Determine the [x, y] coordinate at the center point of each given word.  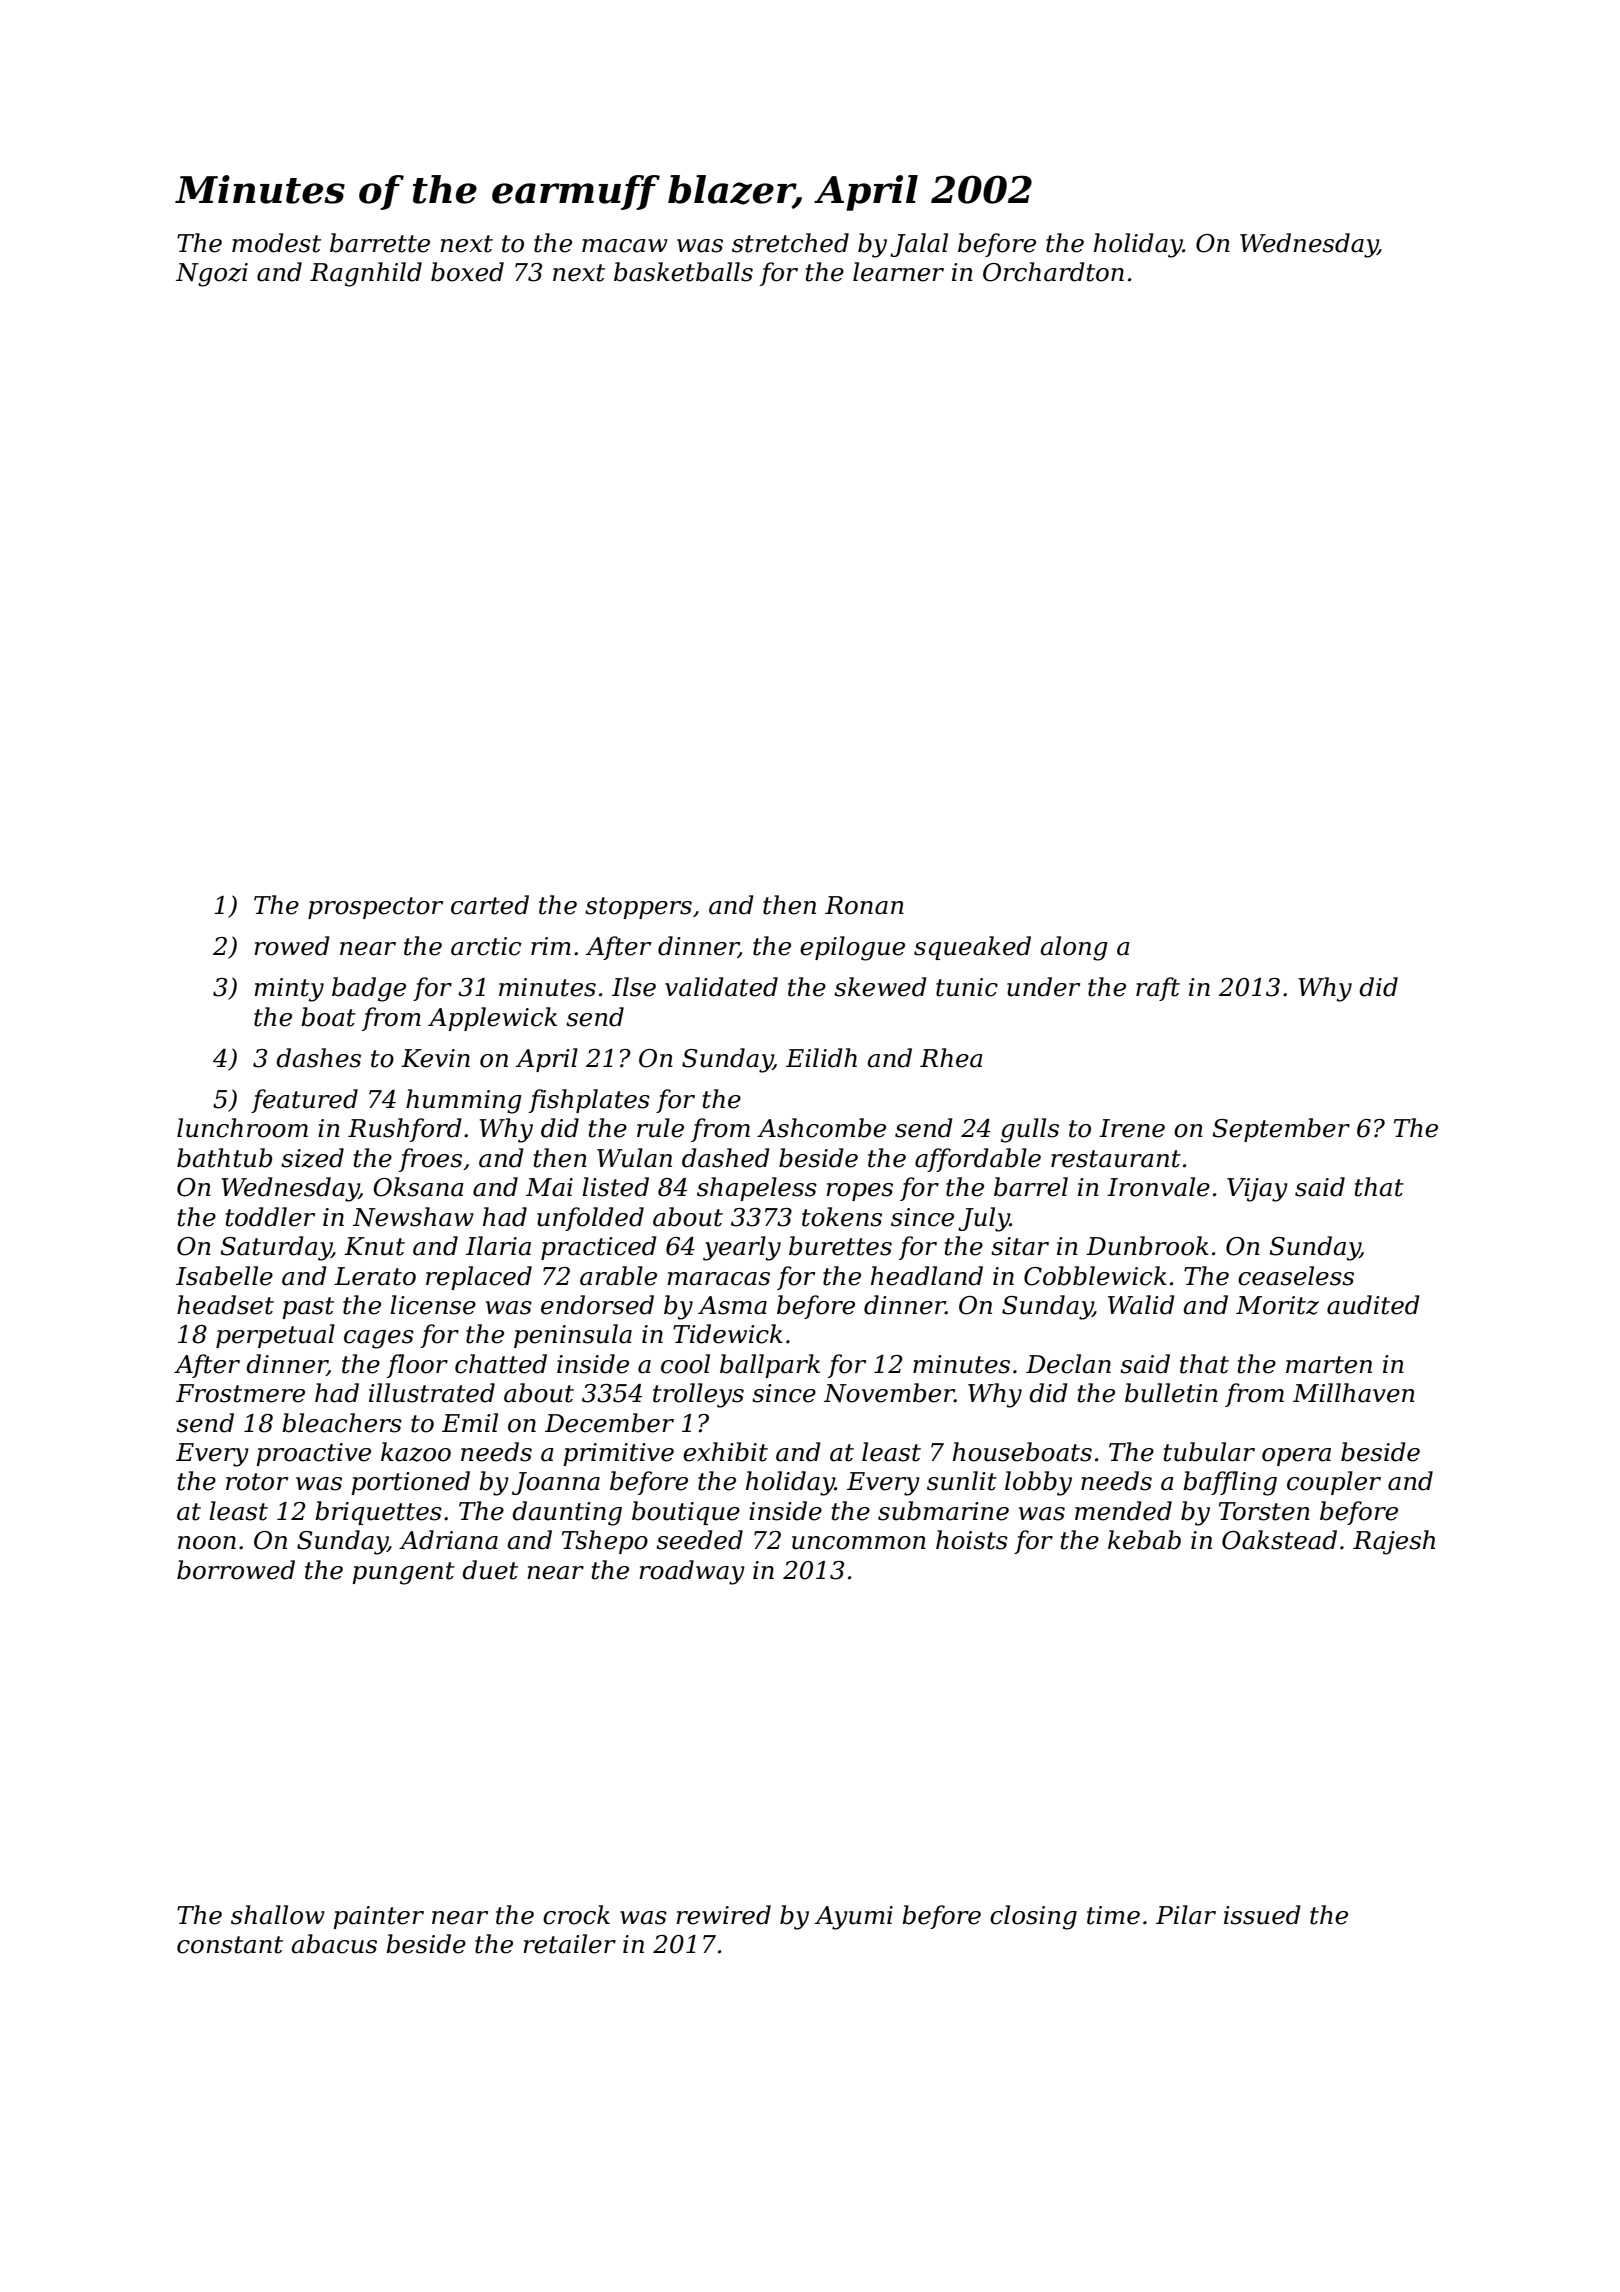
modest [276, 243]
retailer [569, 1944]
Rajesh [1394, 1542]
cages [379, 1339]
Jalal [919, 245]
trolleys [698, 1395]
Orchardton [1053, 272]
